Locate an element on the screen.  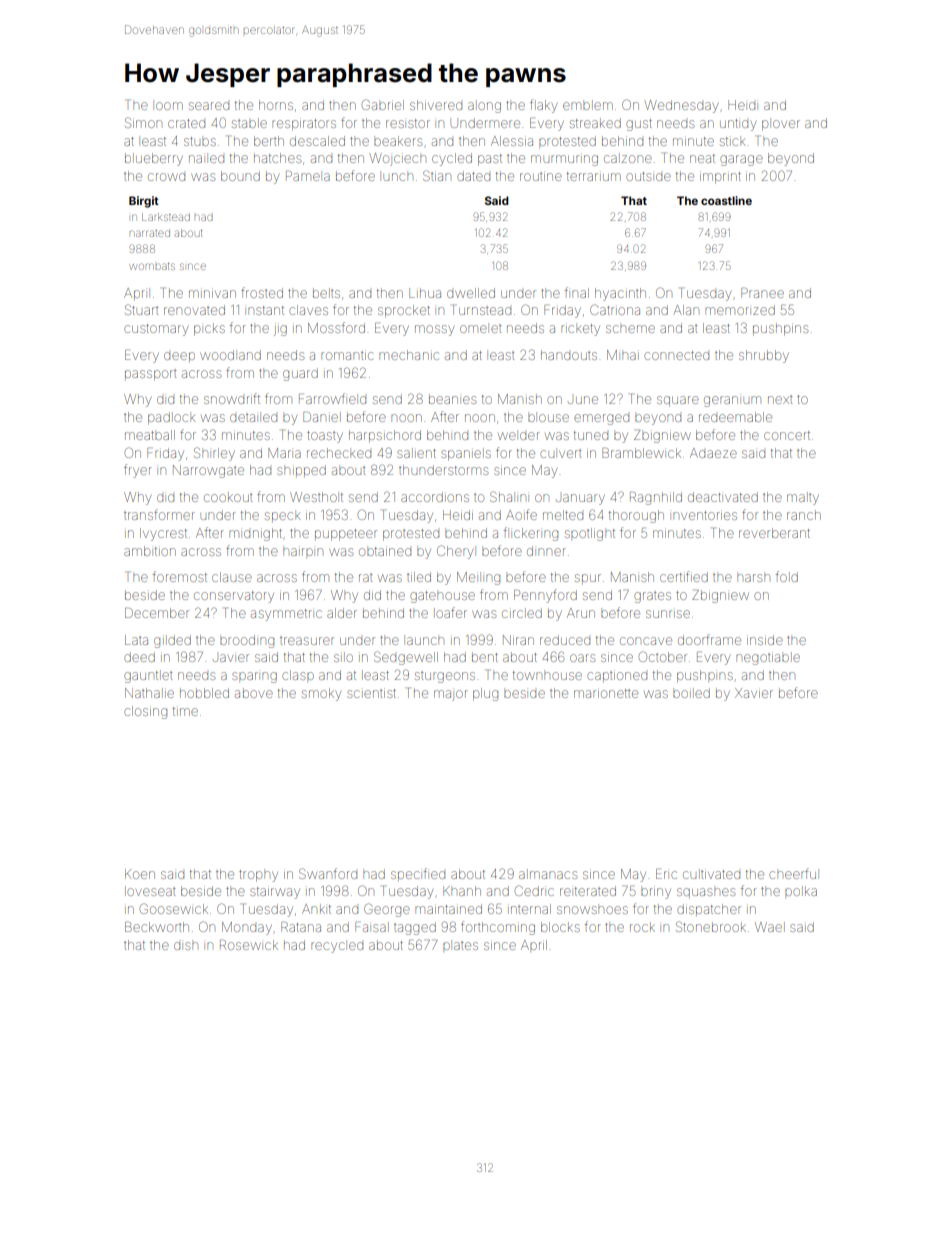
Lata is located at coordinates (136, 640).
